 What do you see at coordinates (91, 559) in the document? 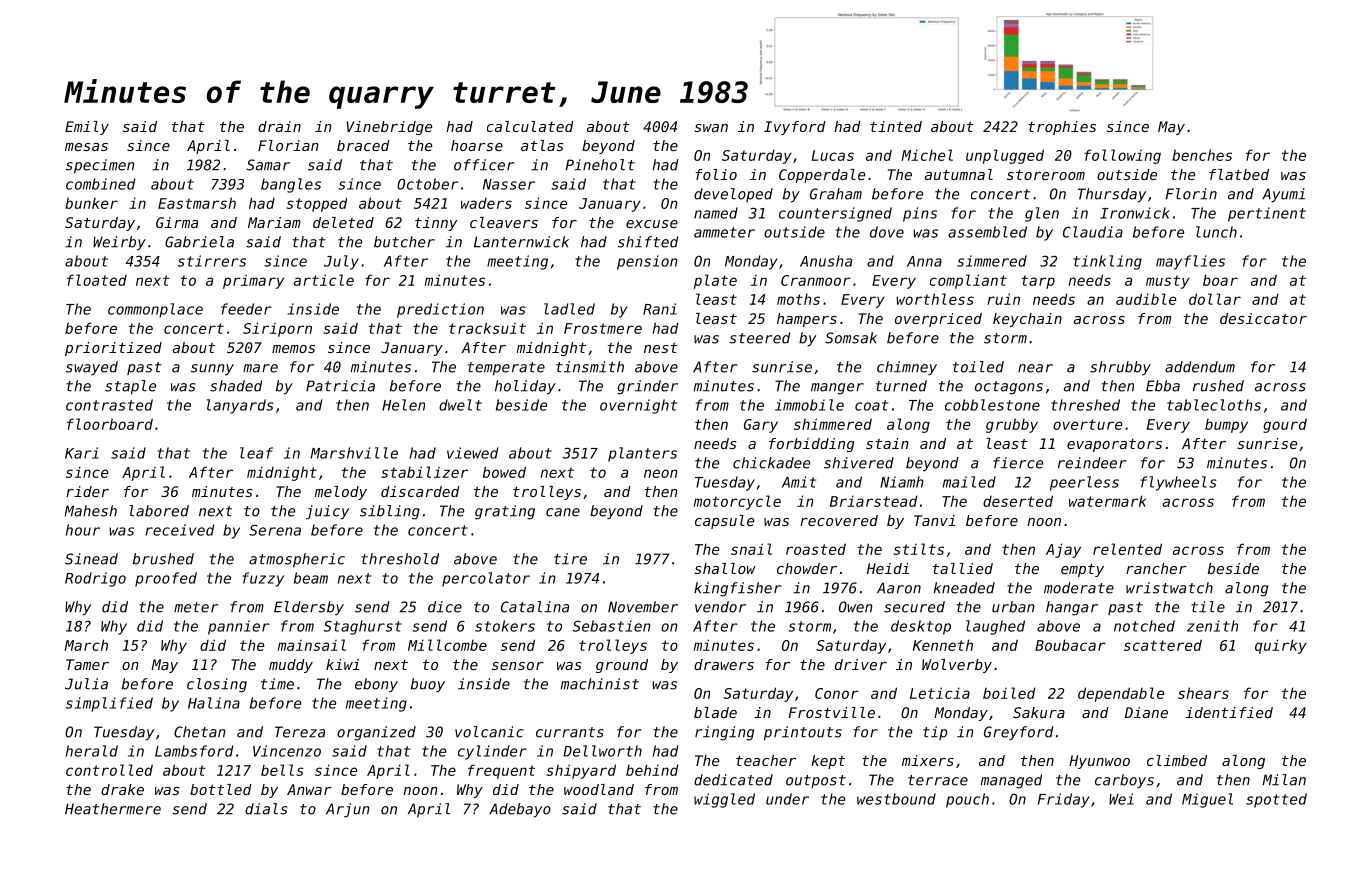
I see `Sinead` at bounding box center [91, 559].
